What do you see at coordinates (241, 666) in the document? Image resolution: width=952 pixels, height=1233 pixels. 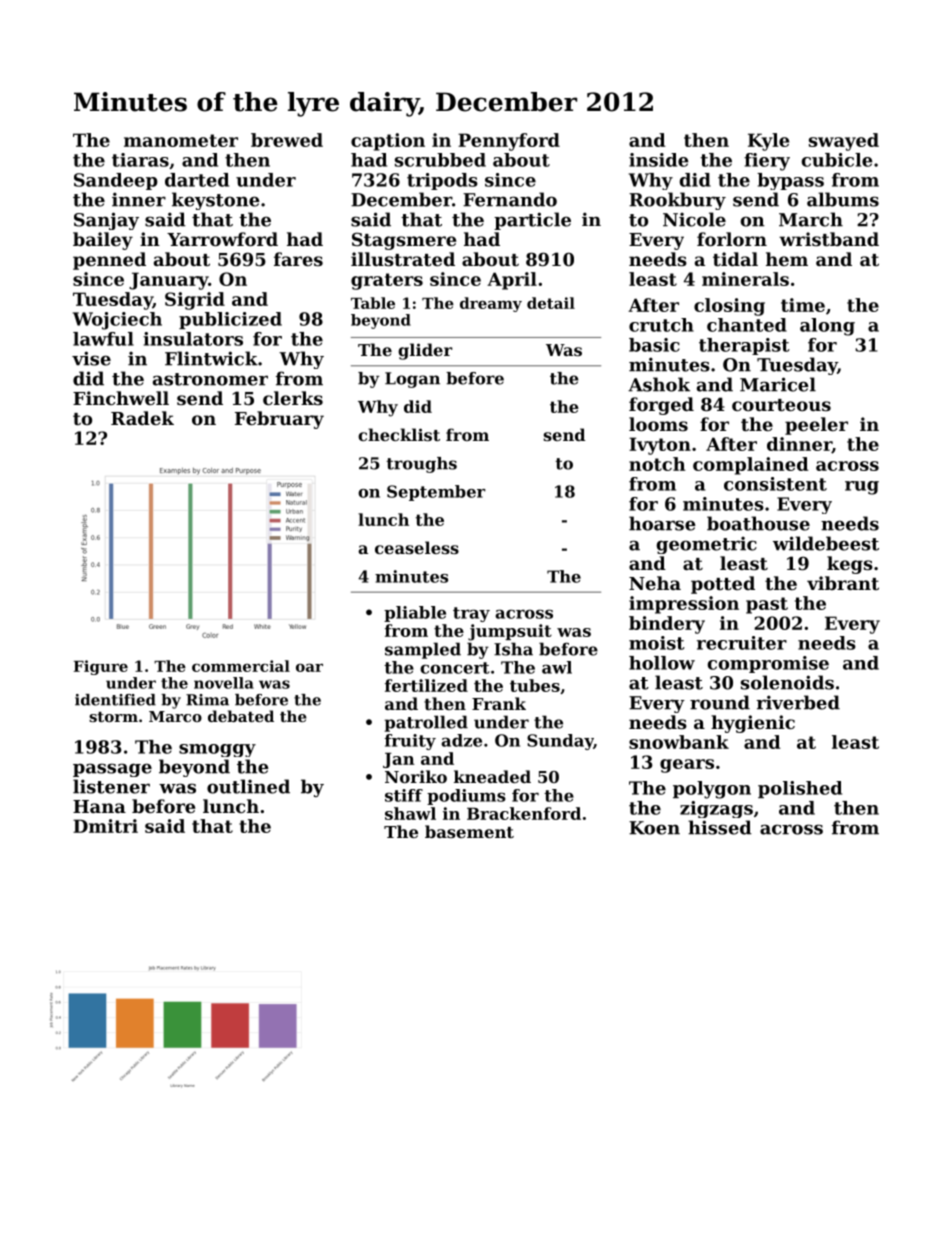 I see `commercial` at bounding box center [241, 666].
